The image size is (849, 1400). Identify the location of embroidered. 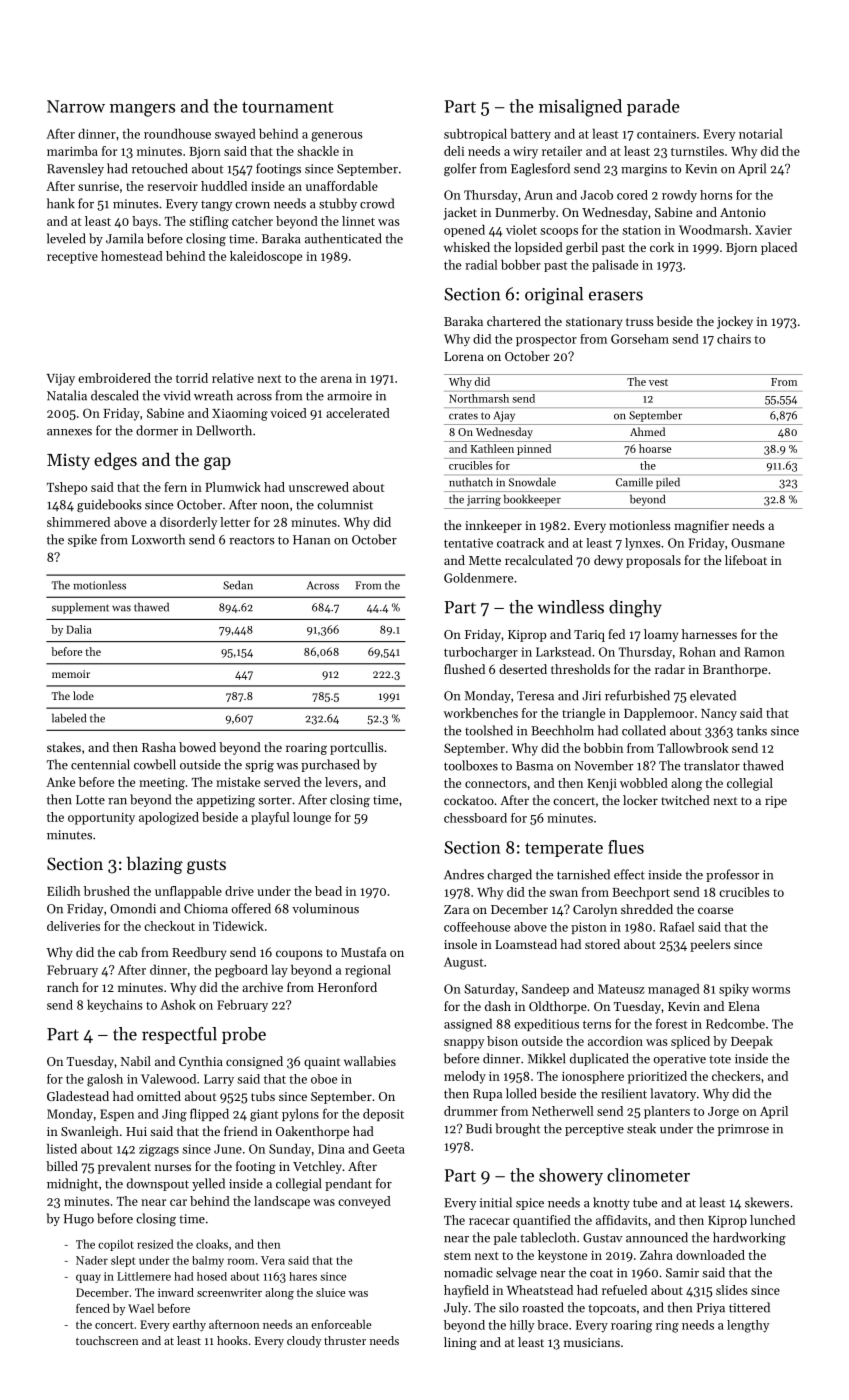
(114, 378).
